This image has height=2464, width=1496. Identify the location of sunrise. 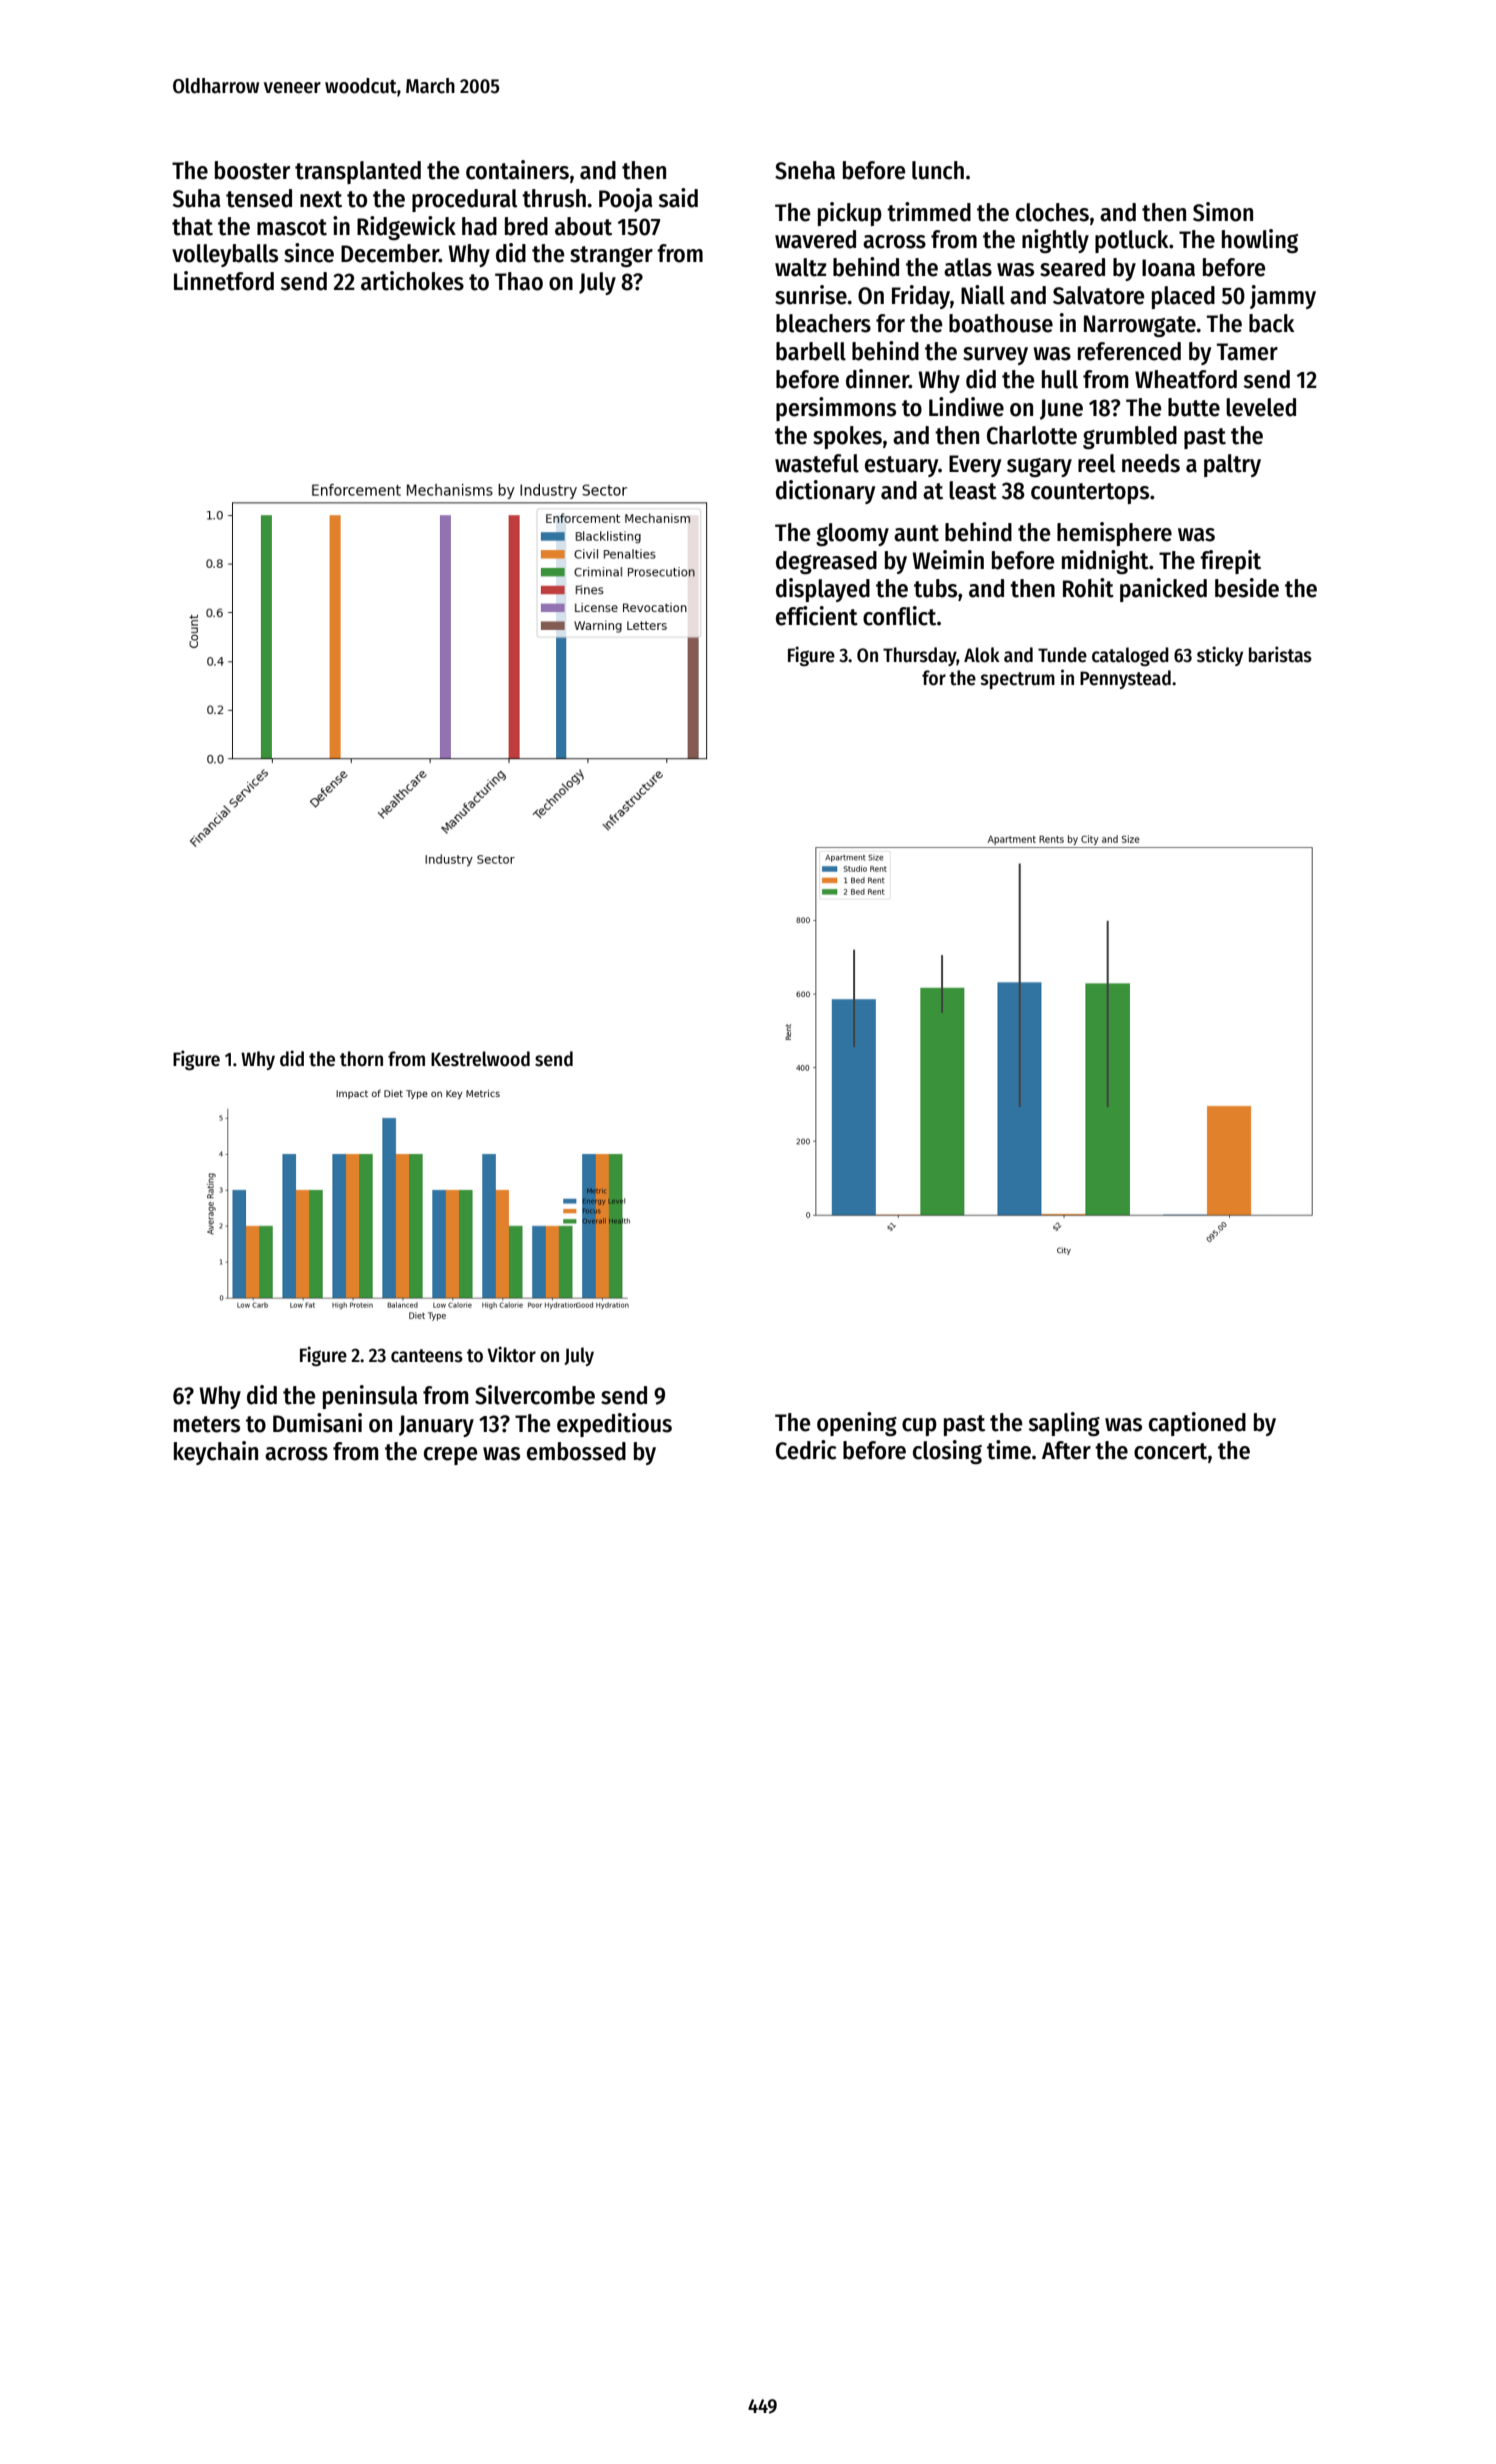
(811, 295).
